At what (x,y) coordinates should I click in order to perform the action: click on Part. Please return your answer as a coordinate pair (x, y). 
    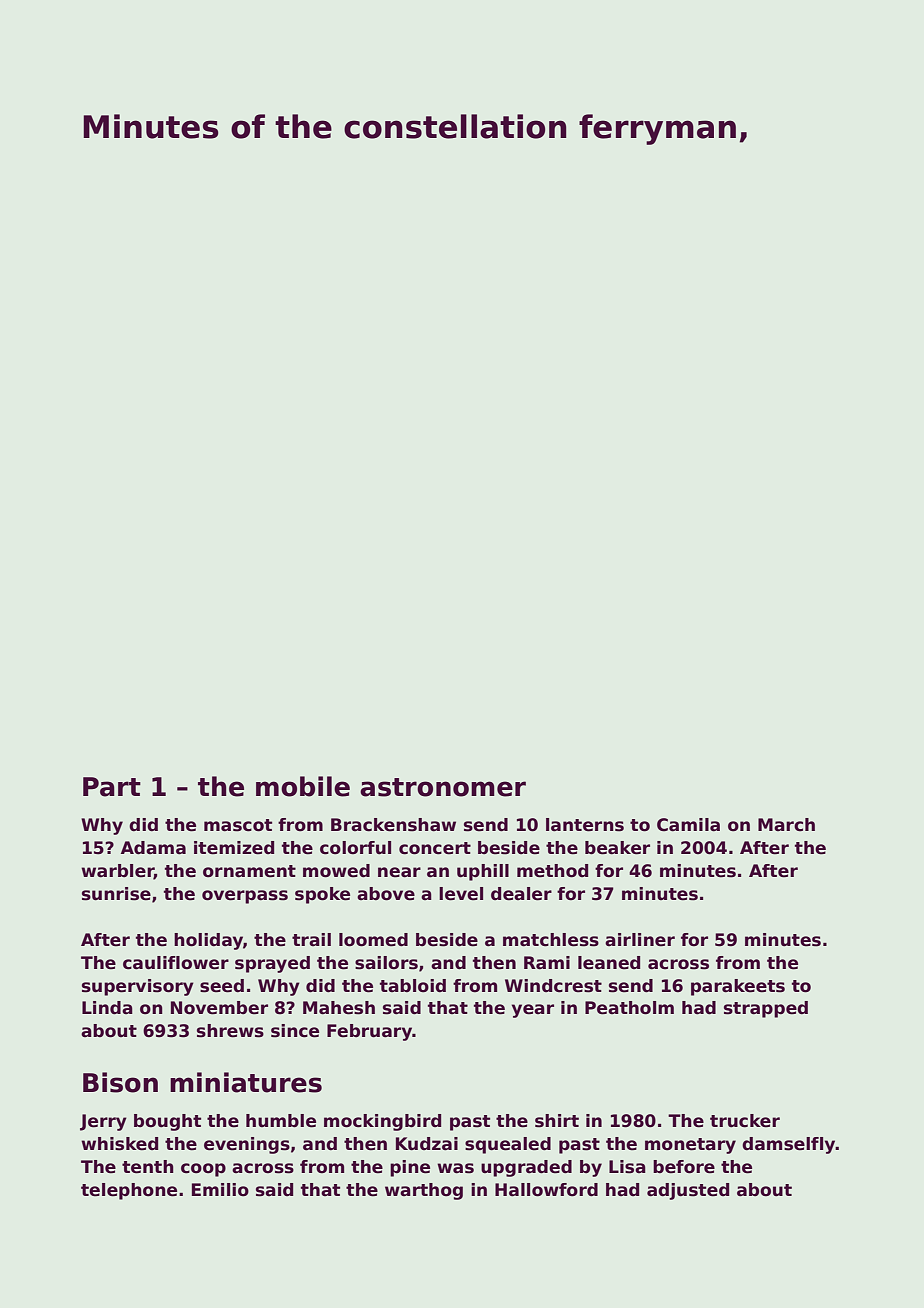
    Looking at the image, I should click on (112, 787).
